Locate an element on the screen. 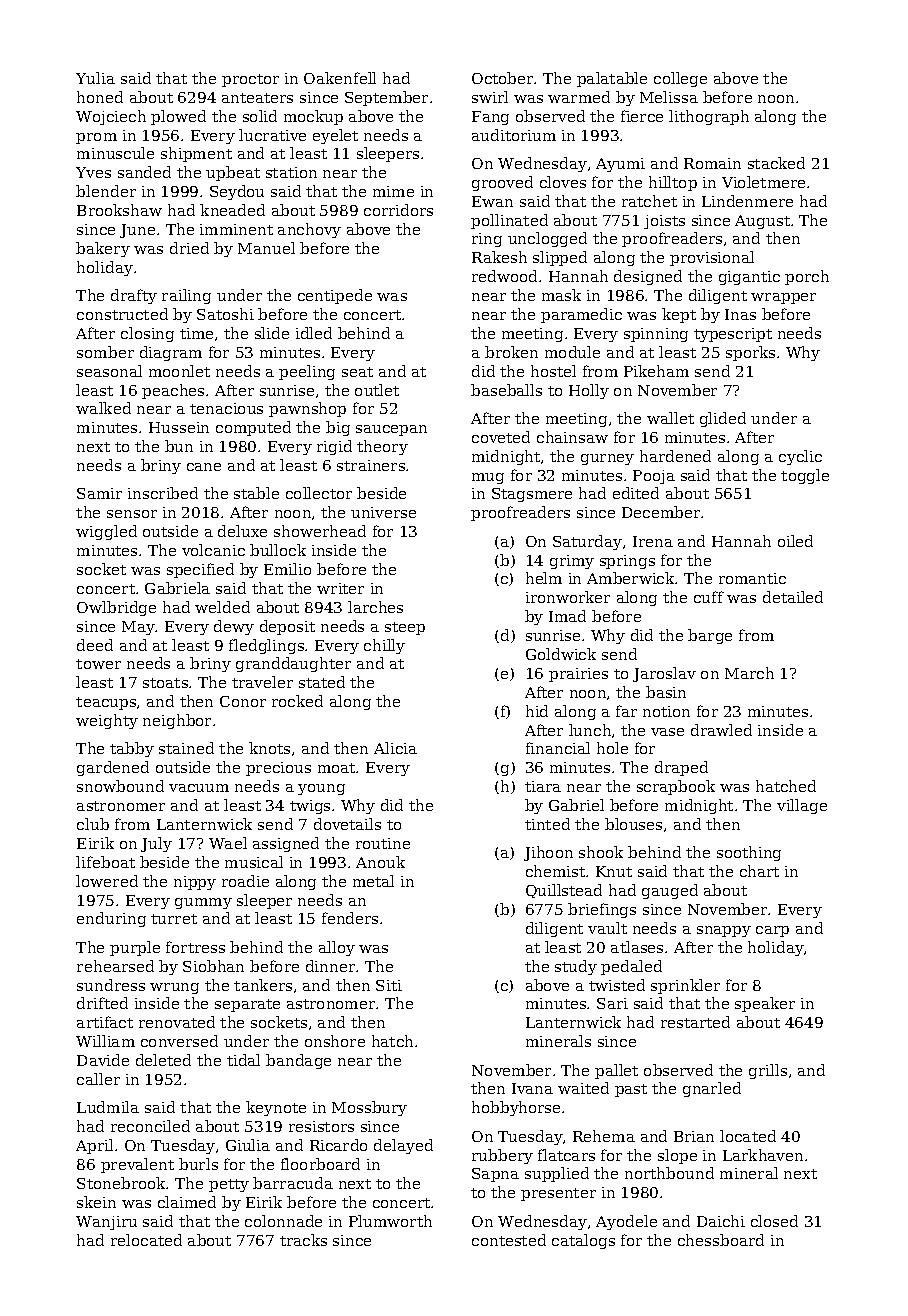 This screenshot has width=908, height=1316. study is located at coordinates (576, 967).
